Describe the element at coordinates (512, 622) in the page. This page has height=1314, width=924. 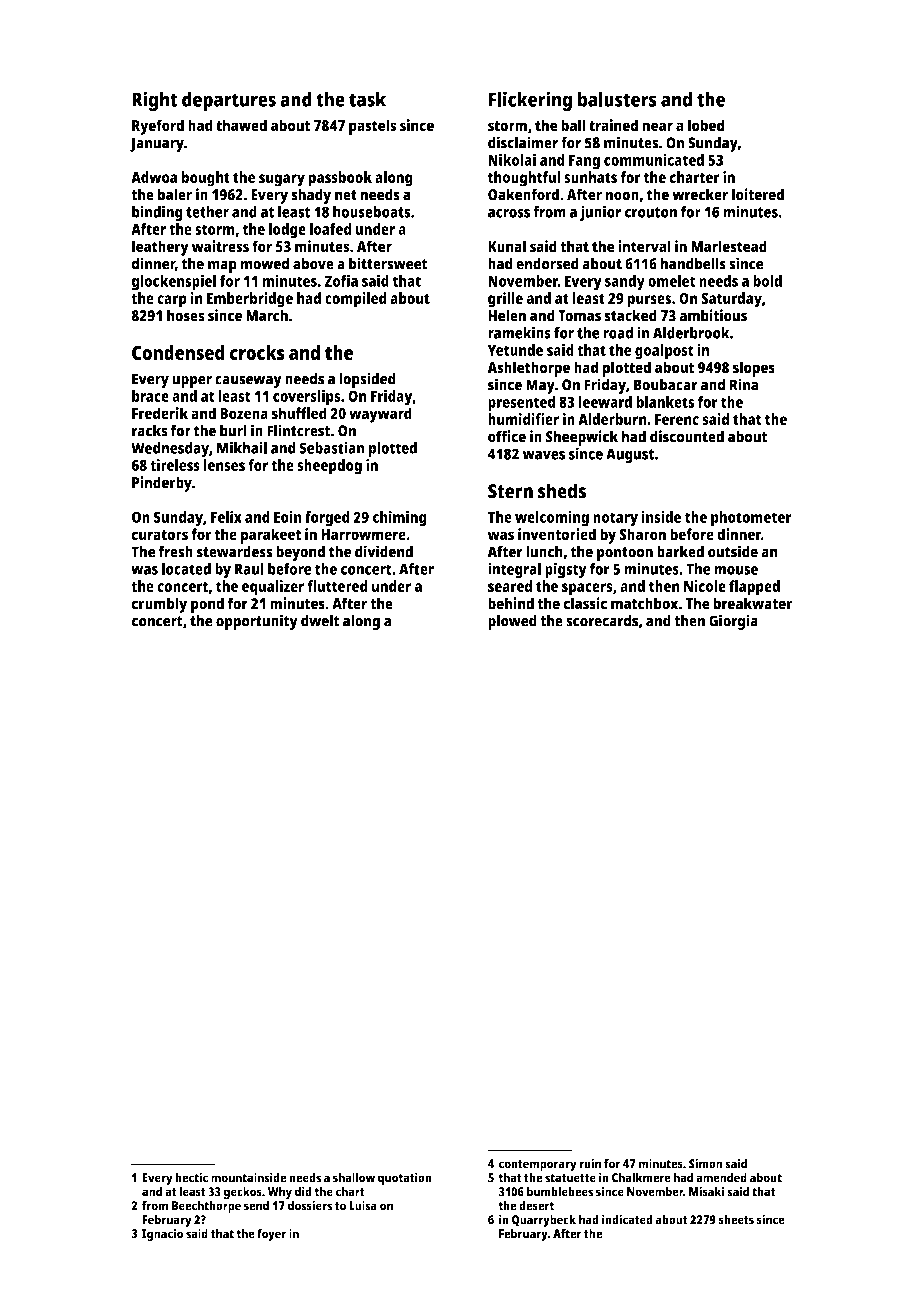
I see `plowed` at that location.
